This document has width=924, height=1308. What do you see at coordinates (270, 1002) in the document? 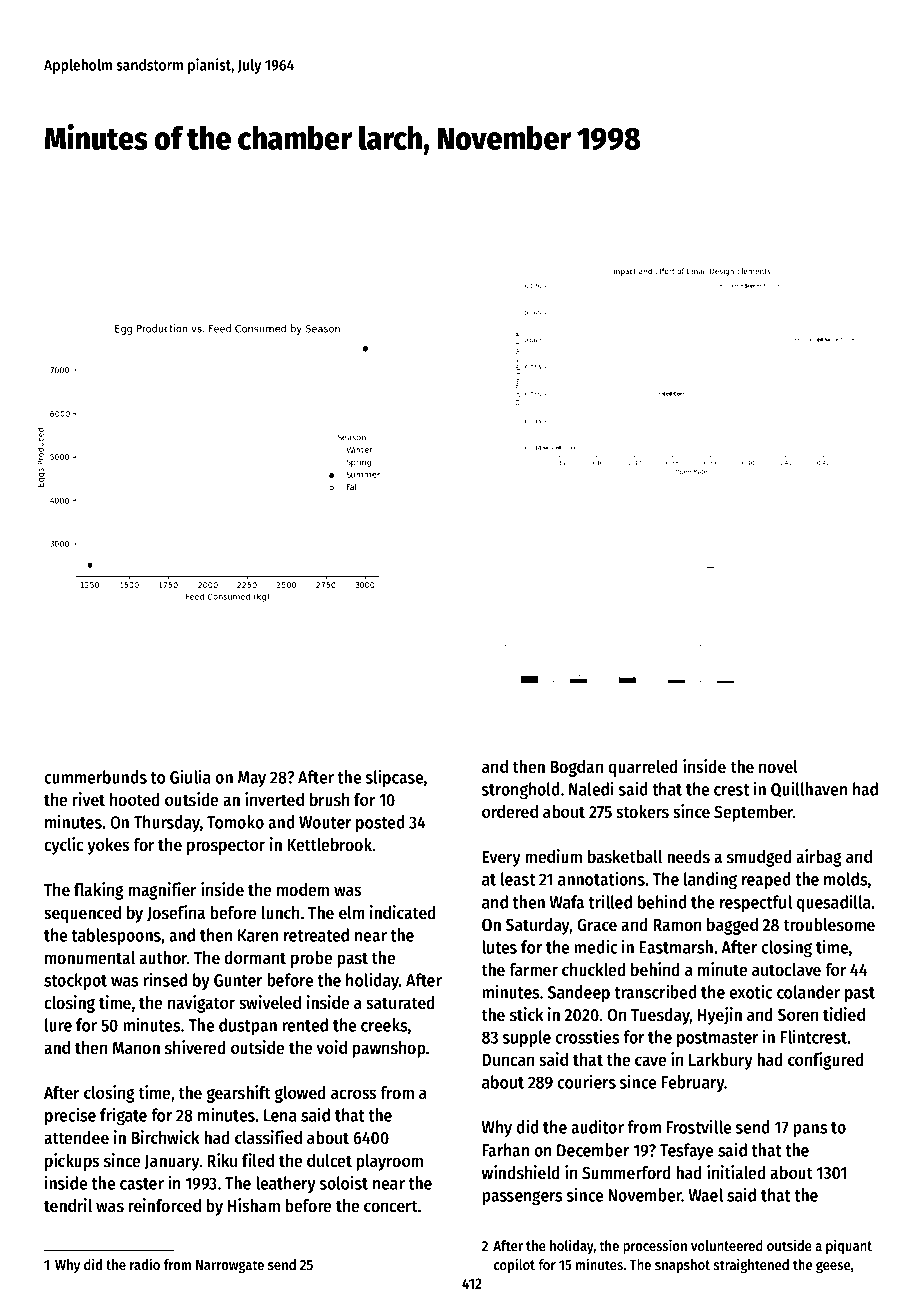
I see `swiveled` at bounding box center [270, 1002].
